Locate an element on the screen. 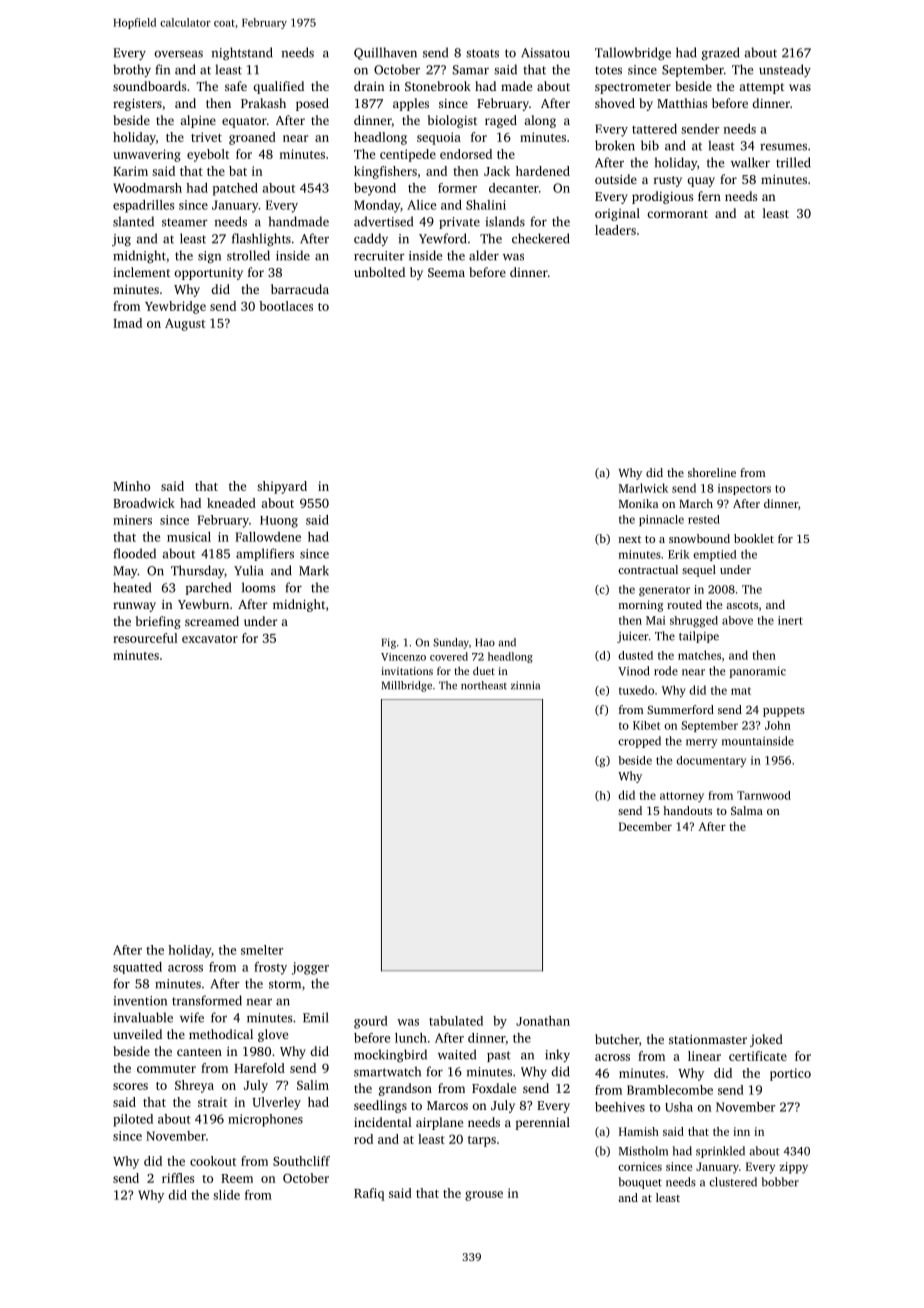  inclement is located at coordinates (141, 272).
